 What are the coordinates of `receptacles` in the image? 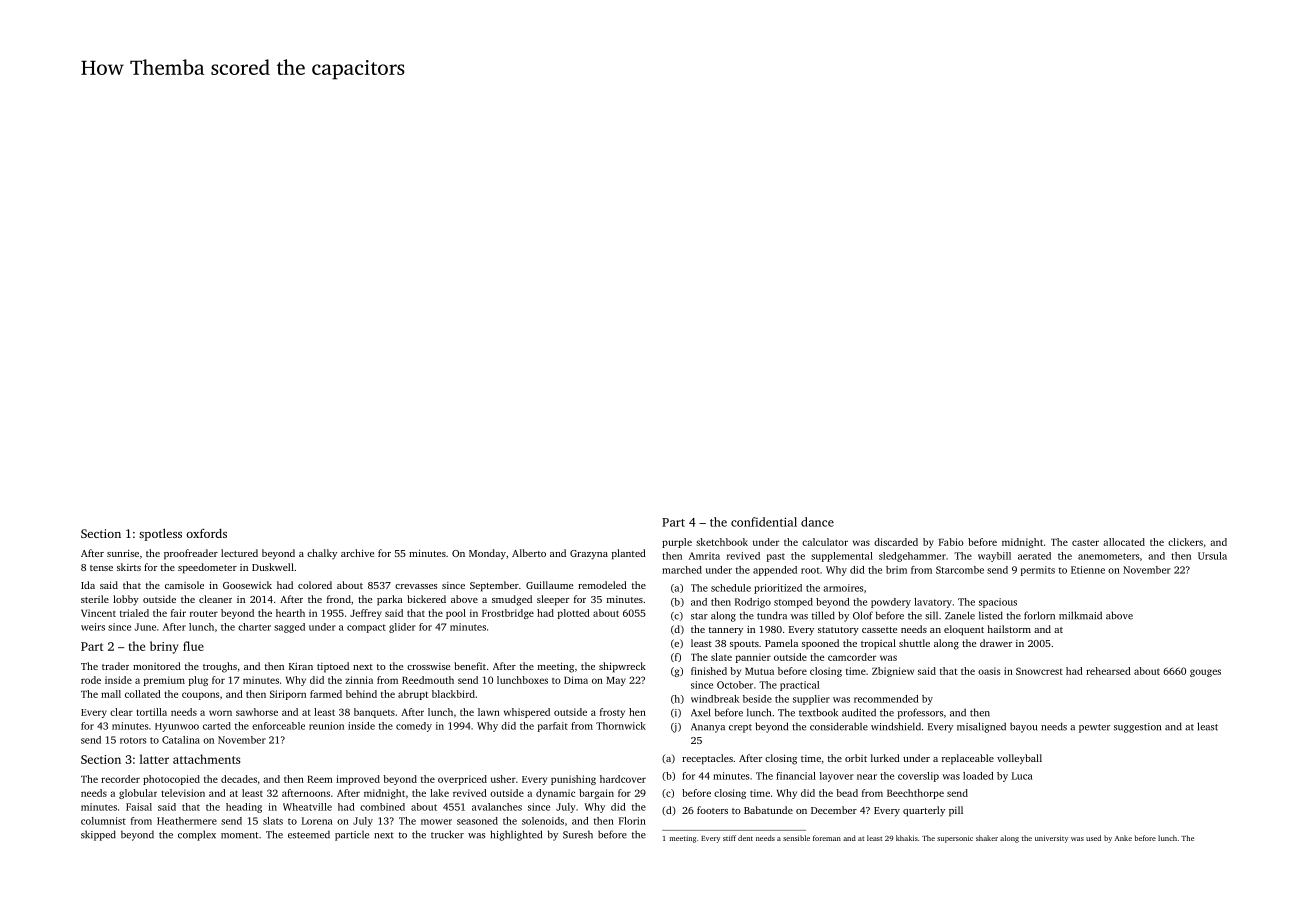 It's located at (707, 759).
